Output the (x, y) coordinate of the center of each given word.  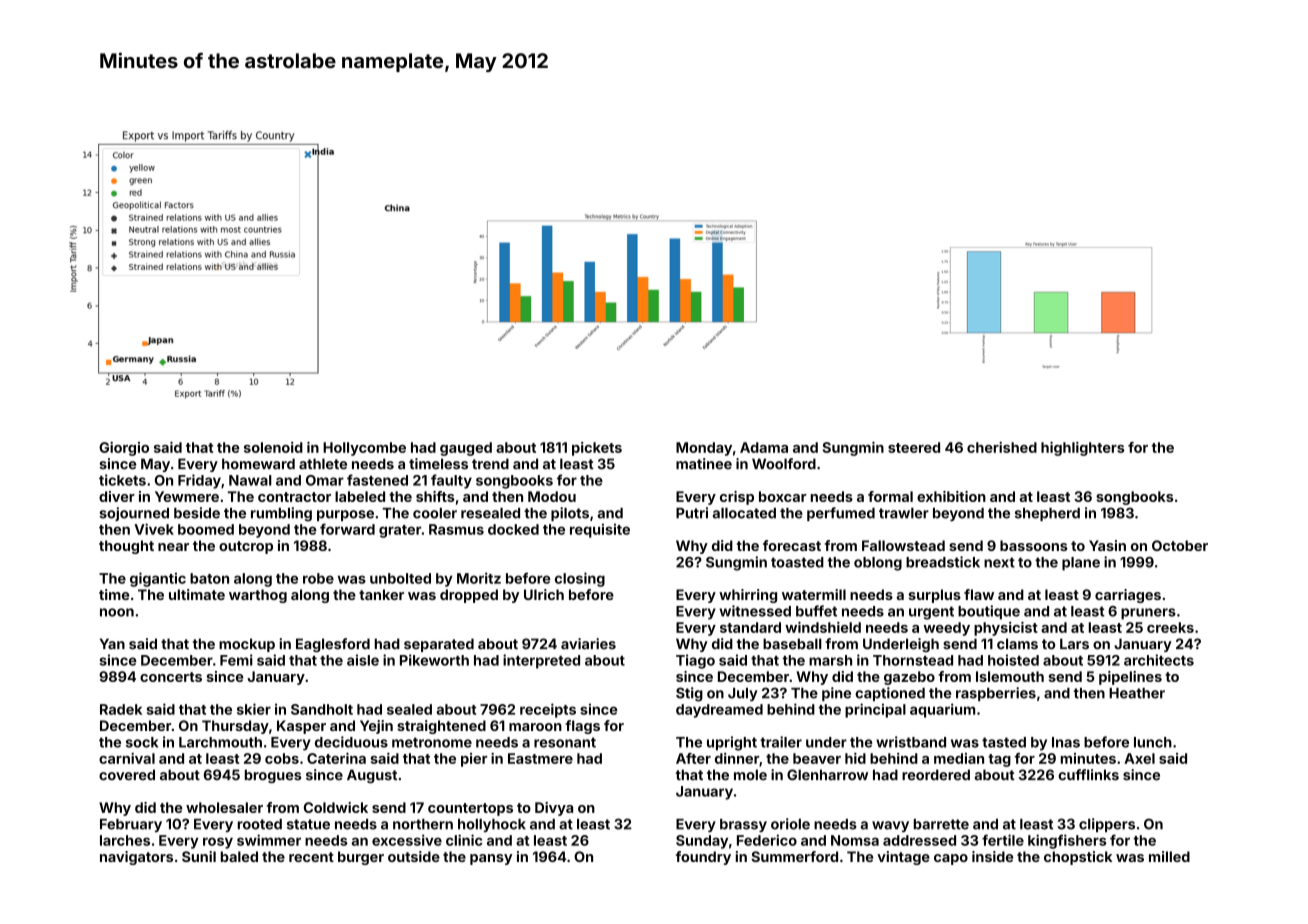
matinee (704, 464)
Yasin (1107, 545)
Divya (554, 809)
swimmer (269, 840)
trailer (781, 742)
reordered (936, 775)
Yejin (376, 727)
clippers (1107, 825)
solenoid (273, 447)
